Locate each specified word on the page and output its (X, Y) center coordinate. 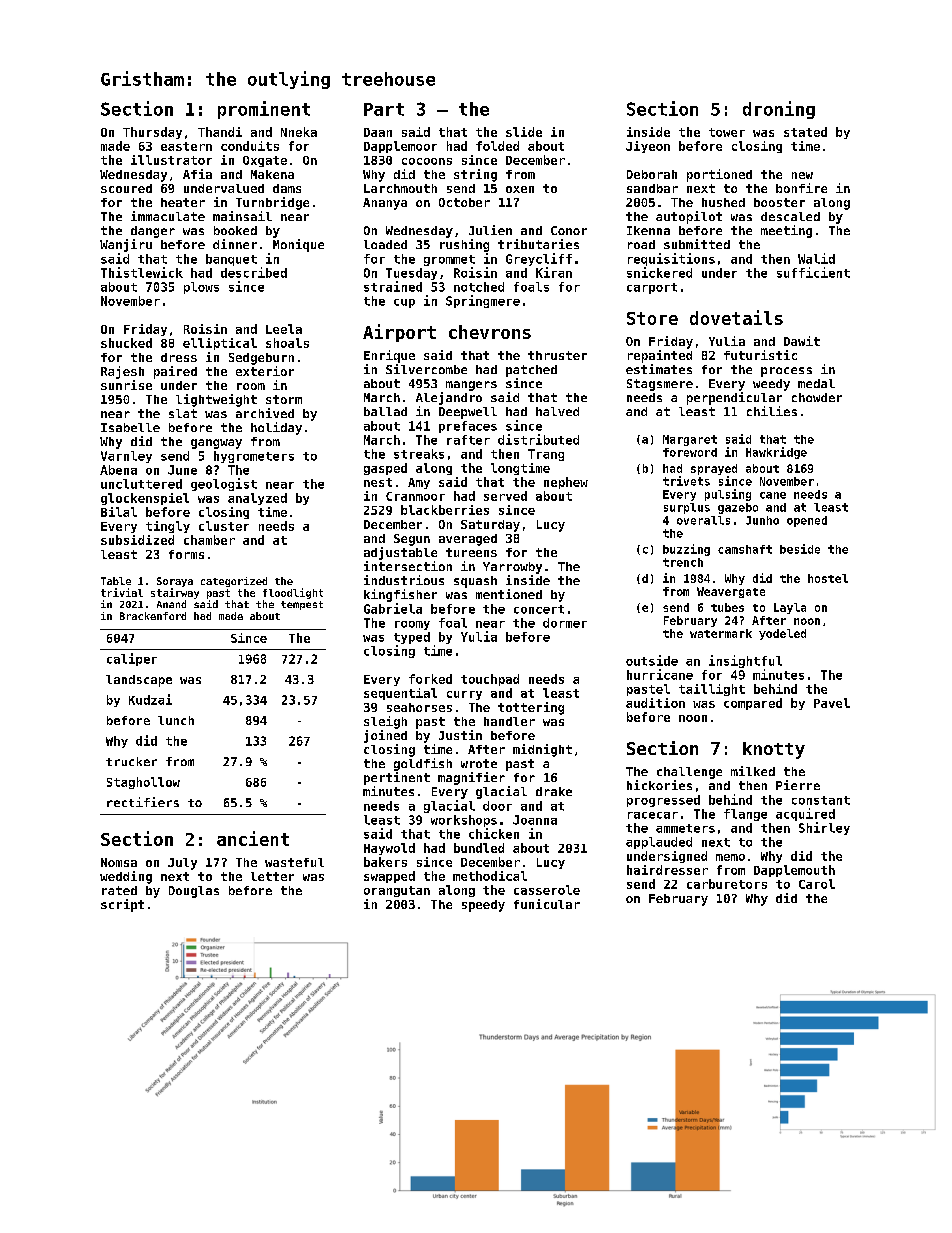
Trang (546, 455)
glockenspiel (145, 499)
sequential (400, 694)
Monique (298, 245)
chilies (772, 411)
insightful (745, 661)
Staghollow (143, 783)
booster (779, 202)
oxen (520, 189)
